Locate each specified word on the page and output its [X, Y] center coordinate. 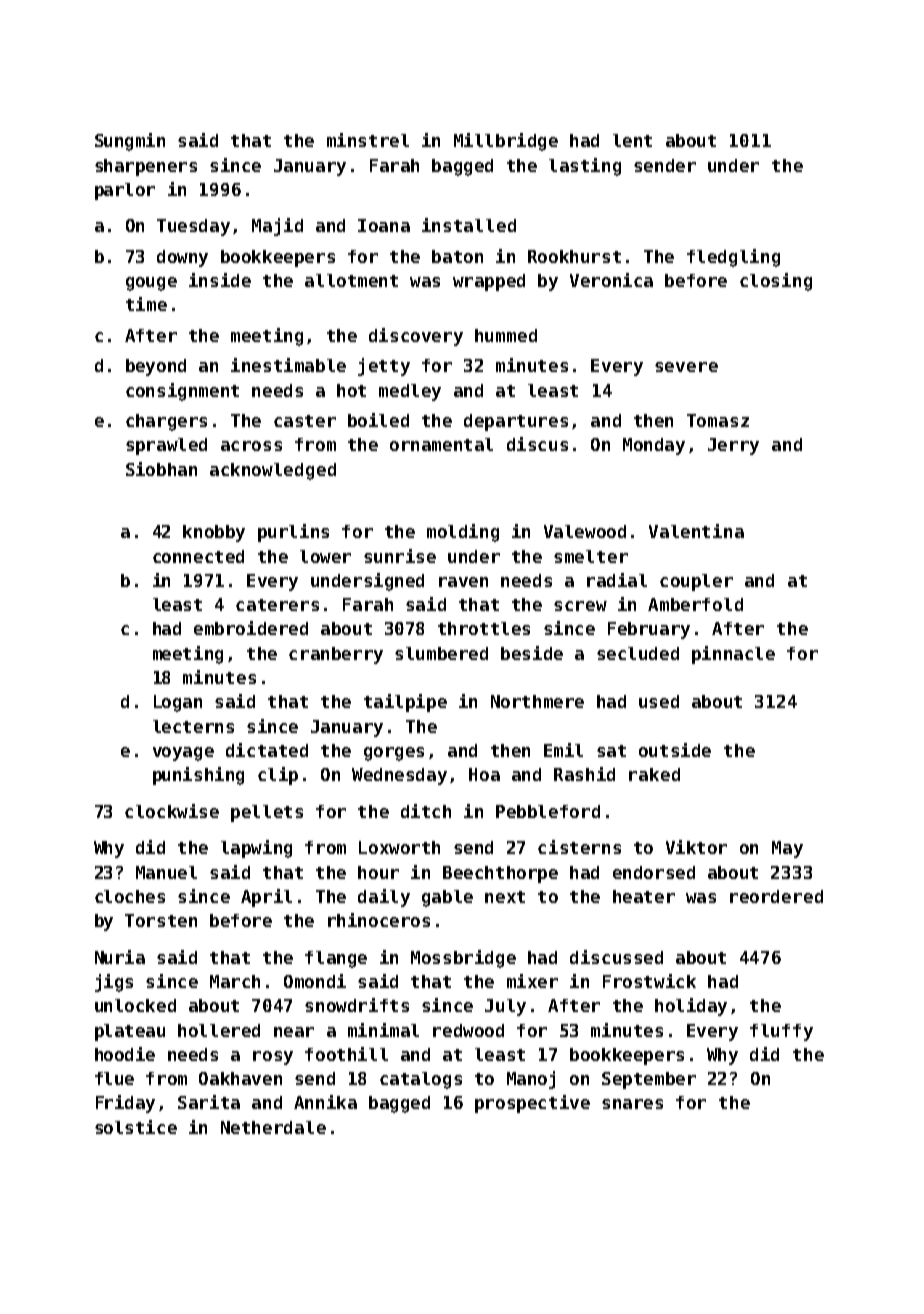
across [251, 446]
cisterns [579, 847]
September [649, 1080]
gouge [151, 284]
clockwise [172, 811]
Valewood [585, 531]
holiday [691, 1007]
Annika [325, 1102]
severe [686, 367]
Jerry [733, 446]
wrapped [489, 282]
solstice [136, 1127]
